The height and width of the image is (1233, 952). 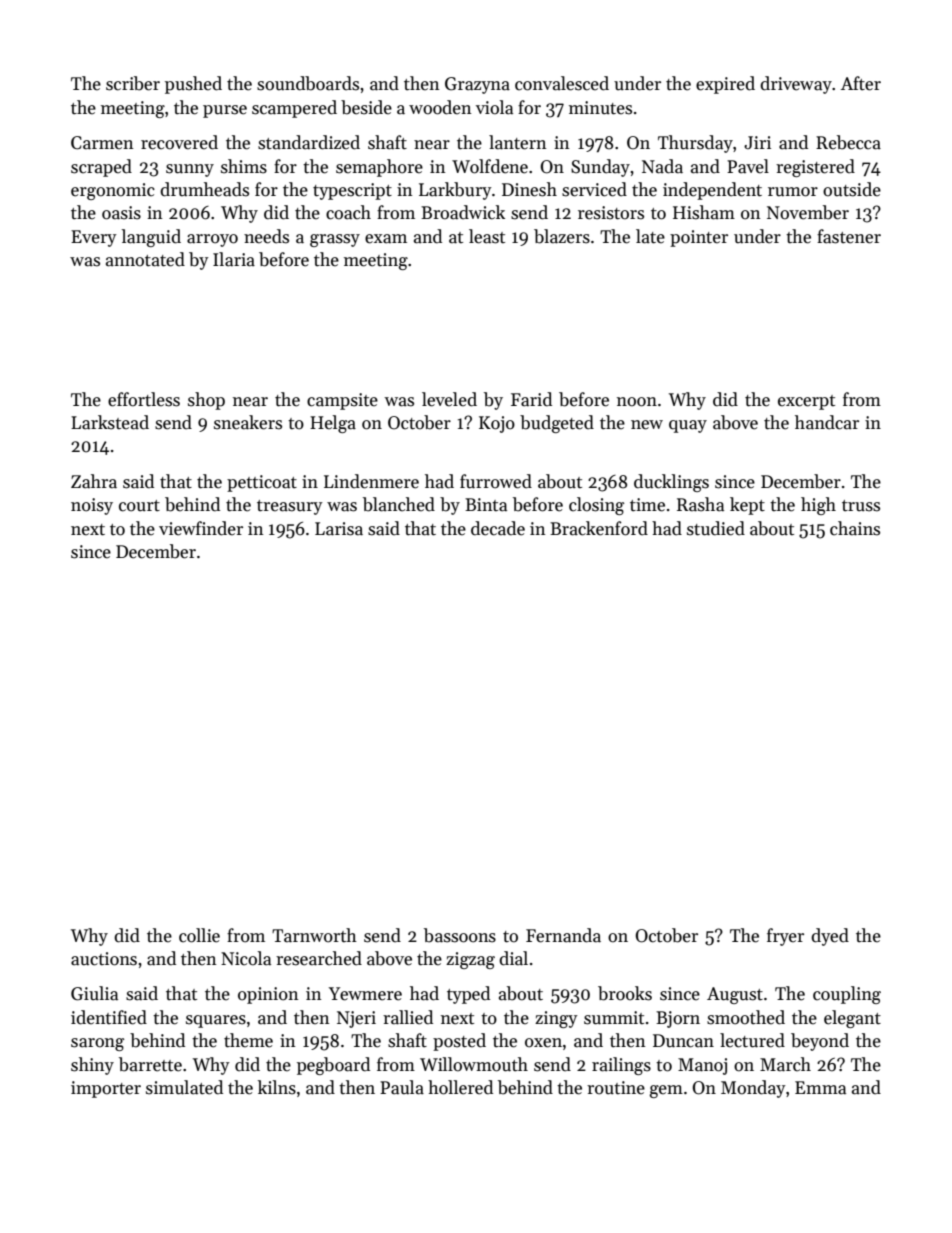 What do you see at coordinates (855, 528) in the image?
I see `chains` at bounding box center [855, 528].
